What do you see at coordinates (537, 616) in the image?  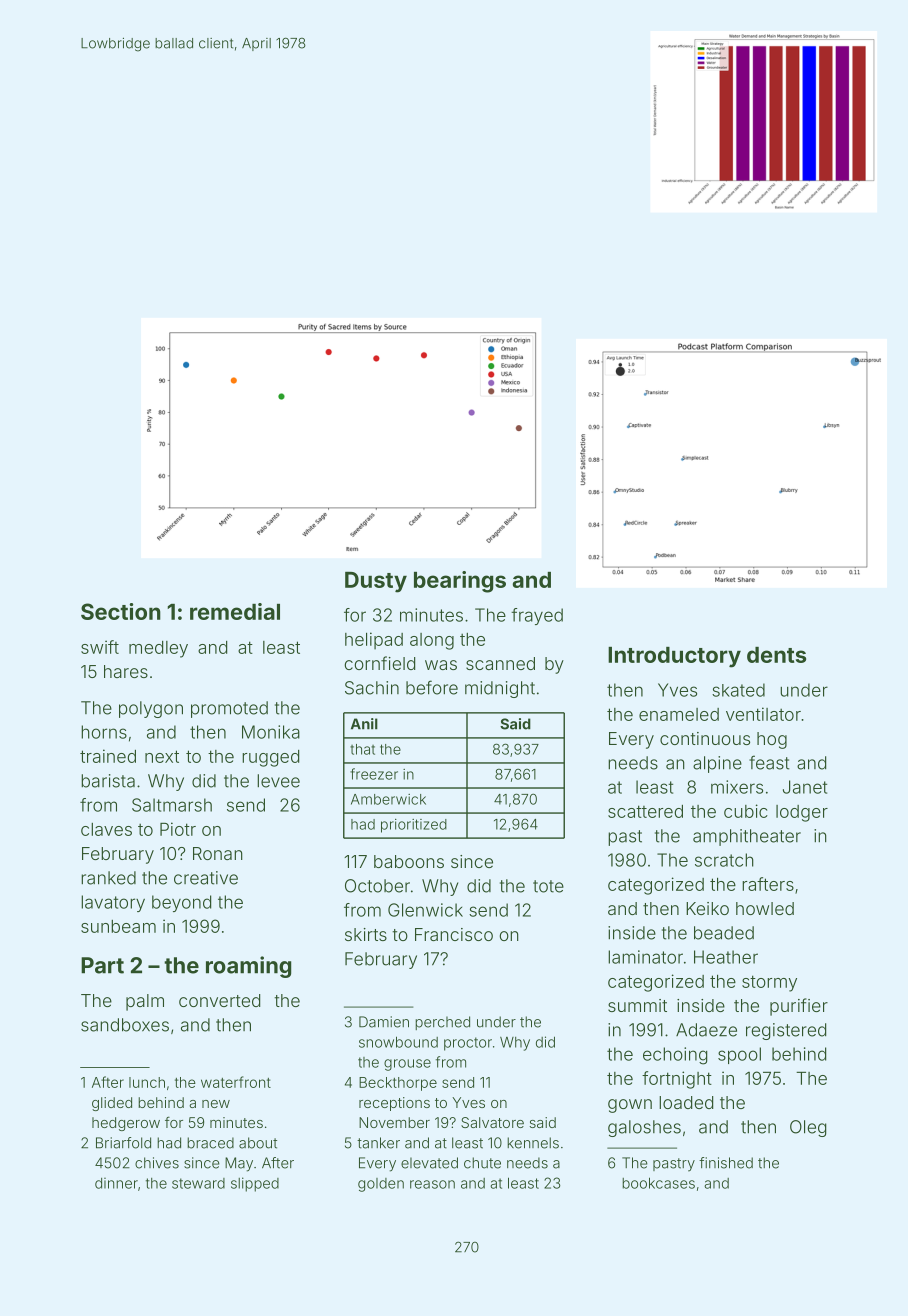 I see `frayed` at bounding box center [537, 616].
